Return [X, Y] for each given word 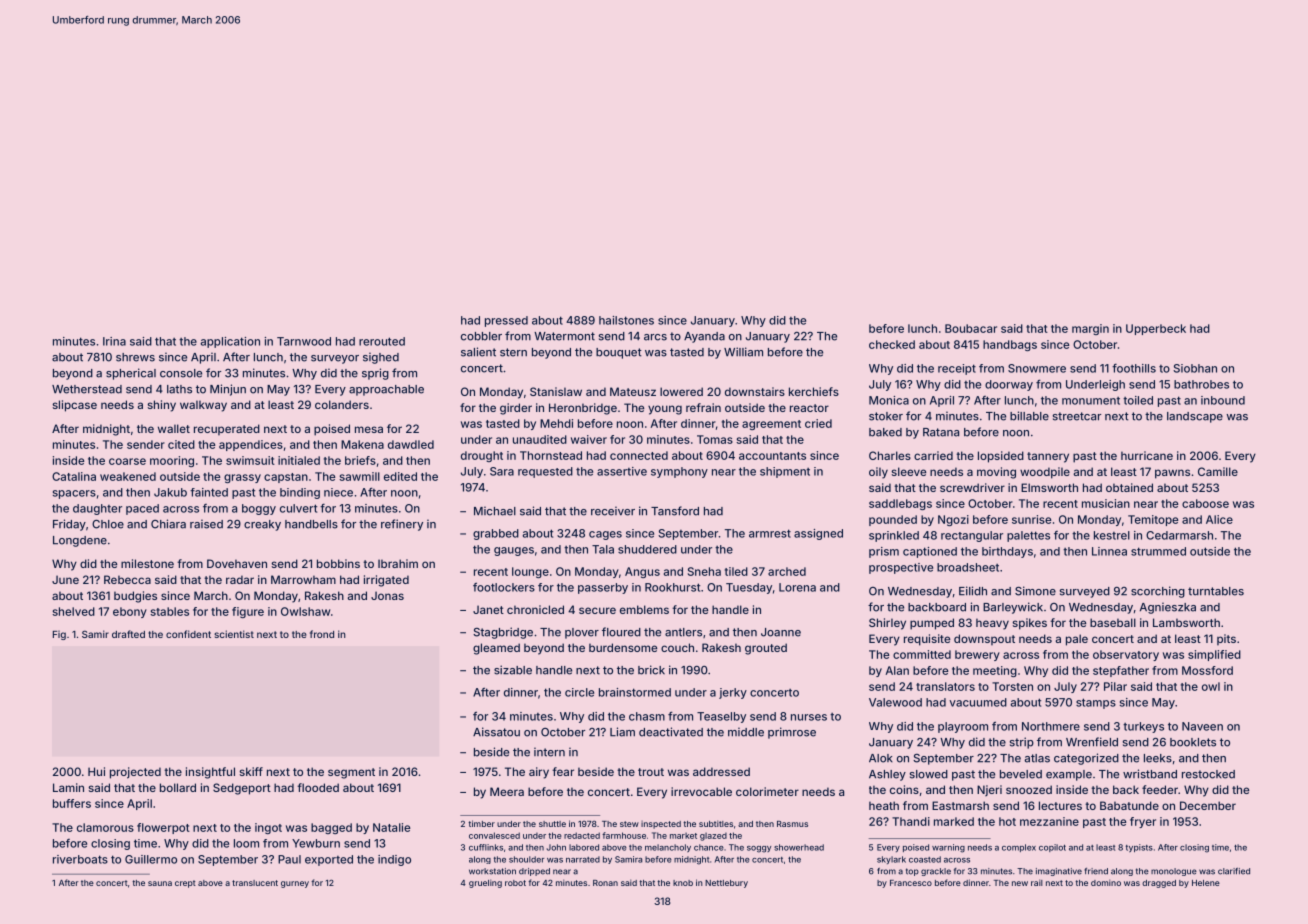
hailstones [626, 320]
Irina [114, 341]
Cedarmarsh [1179, 535]
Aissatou [496, 732]
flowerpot [163, 828]
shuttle [552, 824]
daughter [97, 509]
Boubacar [971, 328]
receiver [613, 511]
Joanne [781, 632]
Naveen [1202, 726]
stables [169, 611]
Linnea [1109, 551]
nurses [809, 717]
